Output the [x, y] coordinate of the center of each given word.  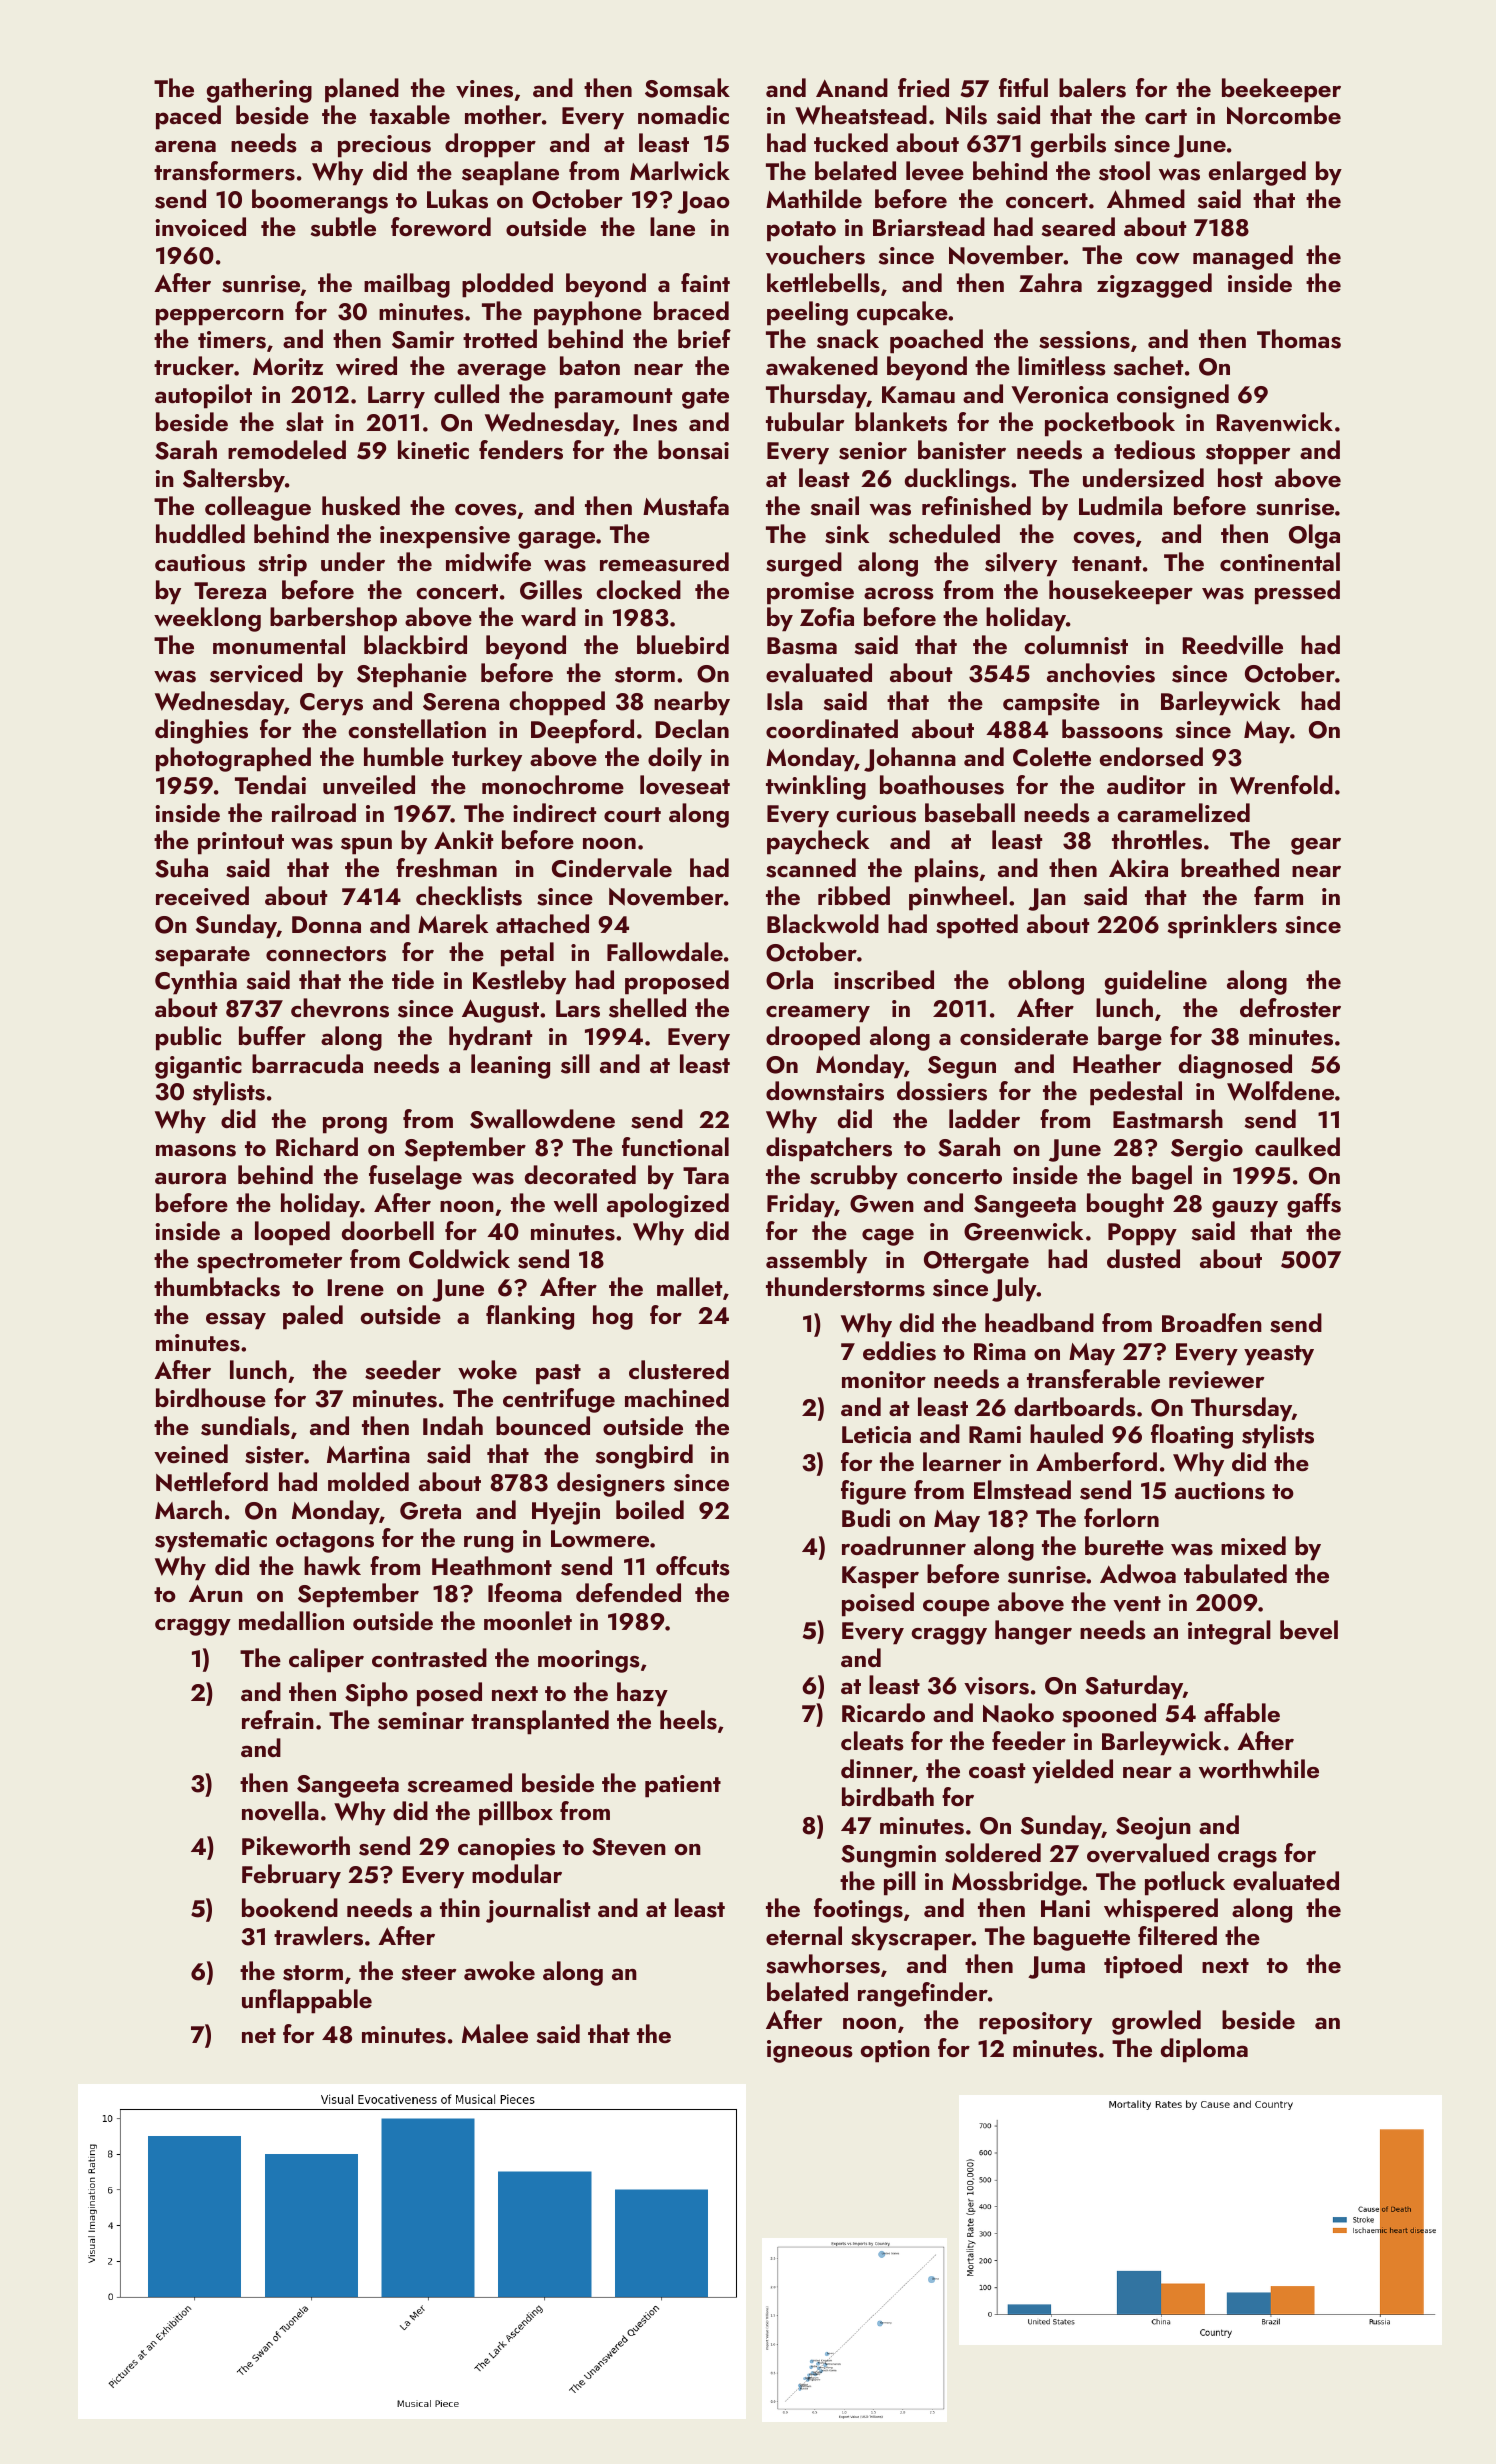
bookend [290, 1907]
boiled [650, 1509]
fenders [521, 450]
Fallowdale [665, 952]
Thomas [1299, 339]
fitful [1023, 88]
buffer [272, 1036]
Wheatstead [861, 115]
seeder [403, 1370]
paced [188, 117]
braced [691, 310]
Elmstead [1022, 1490]
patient [683, 1786]
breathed [1230, 867]
